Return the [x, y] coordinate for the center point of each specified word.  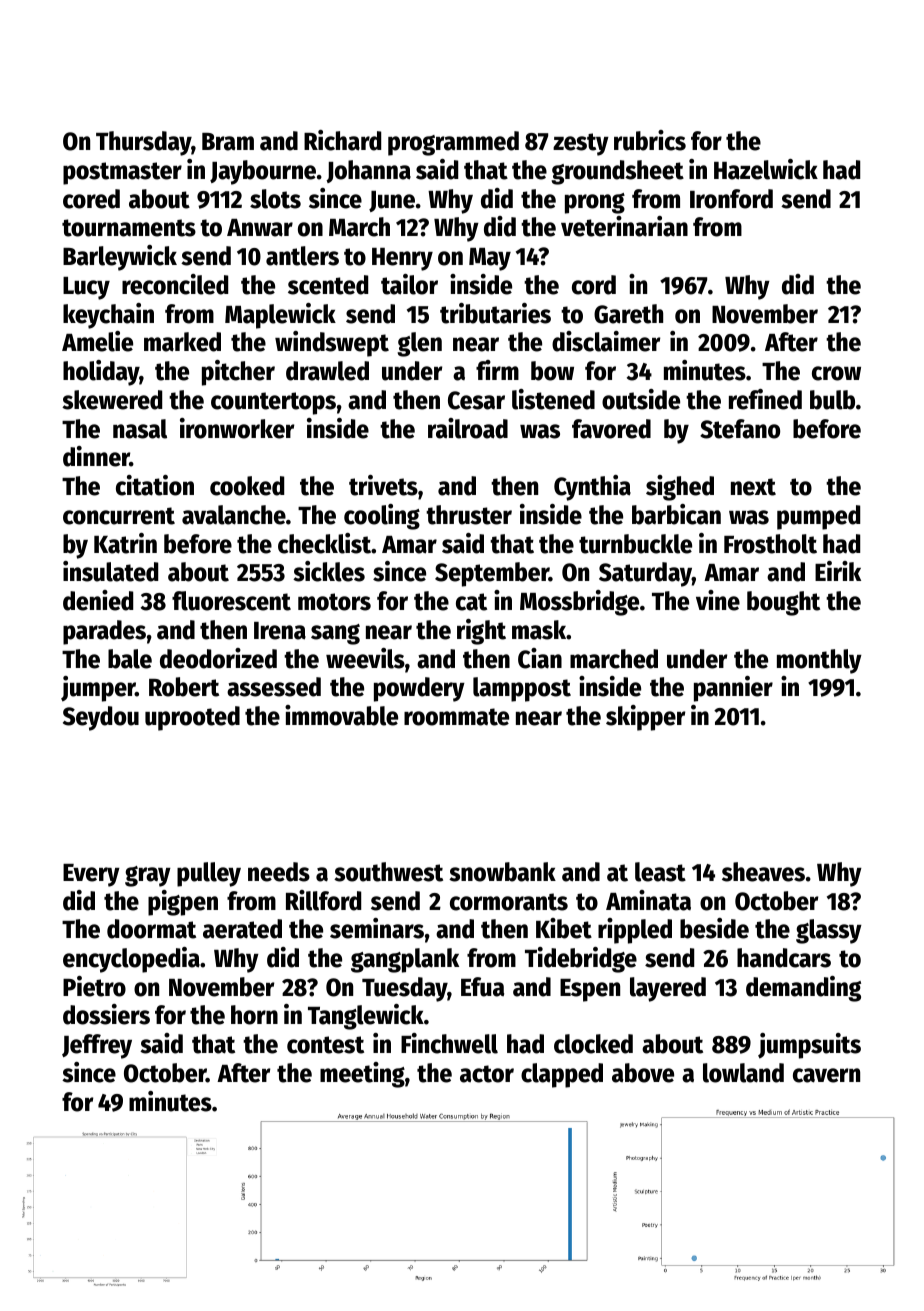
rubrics [650, 140]
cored [91, 199]
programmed [453, 143]
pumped [818, 517]
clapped [562, 1075]
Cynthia [592, 488]
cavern [826, 1075]
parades [104, 632]
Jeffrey [97, 1046]
